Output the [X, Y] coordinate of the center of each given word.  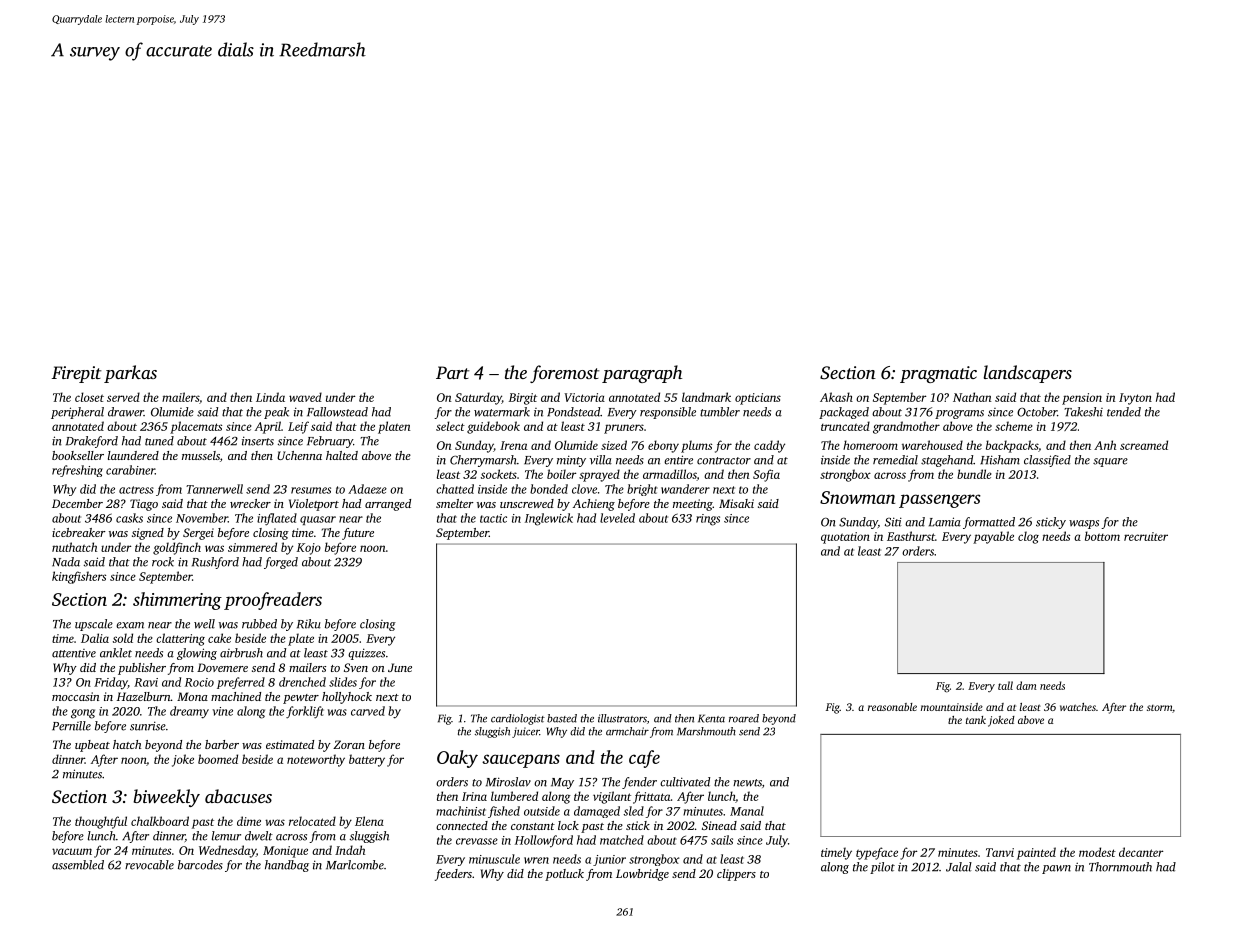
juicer [526, 732]
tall [1005, 685]
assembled [78, 865]
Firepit [76, 374]
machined [236, 696]
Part [452, 372]
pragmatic [938, 374]
